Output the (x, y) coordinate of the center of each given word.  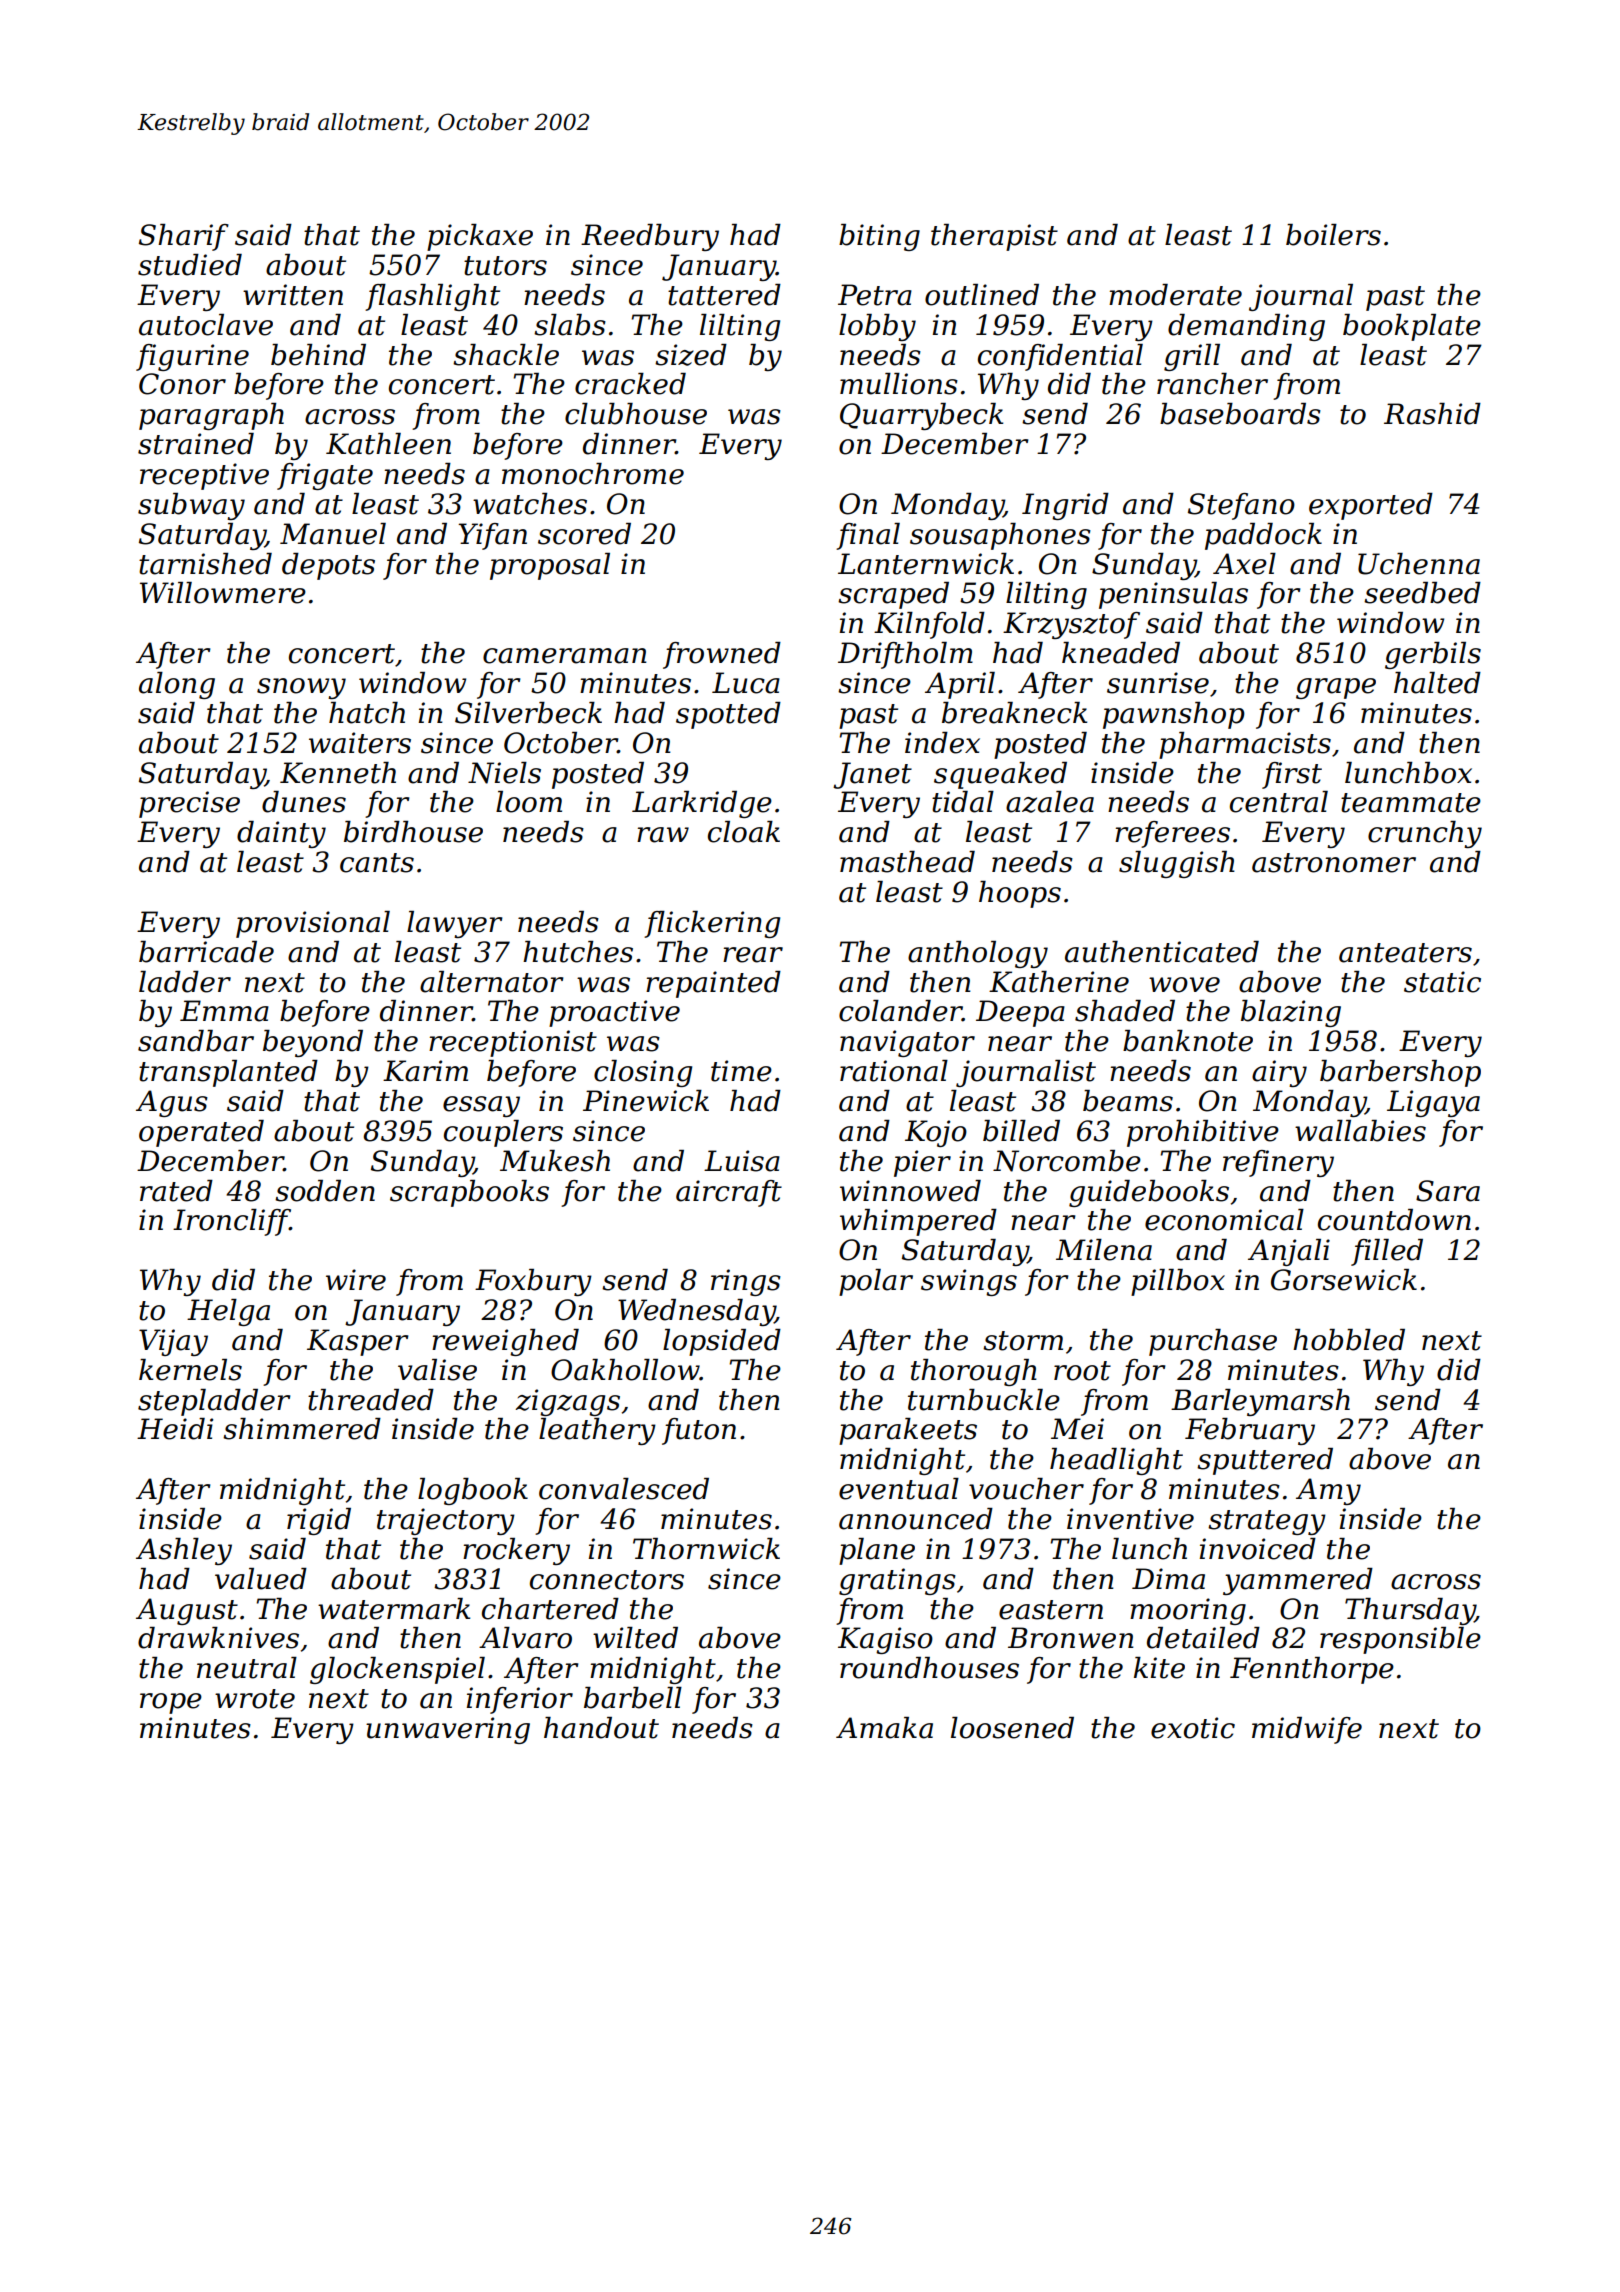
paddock (1263, 536)
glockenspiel (397, 1670)
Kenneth (338, 773)
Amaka (884, 1728)
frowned (722, 655)
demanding (1246, 327)
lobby (877, 327)
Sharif (184, 237)
